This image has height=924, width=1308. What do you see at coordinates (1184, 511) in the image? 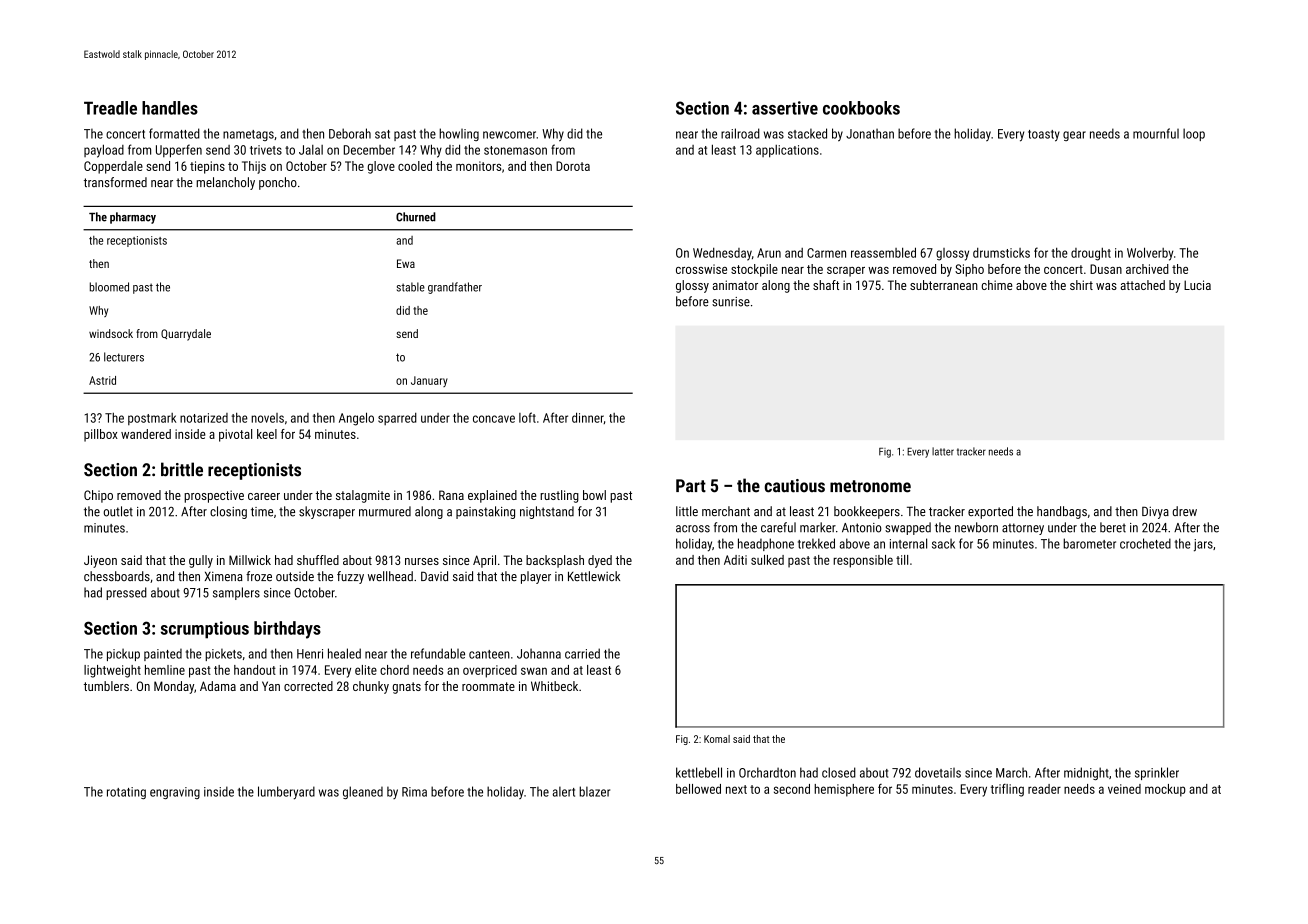
I see `drew` at bounding box center [1184, 511].
